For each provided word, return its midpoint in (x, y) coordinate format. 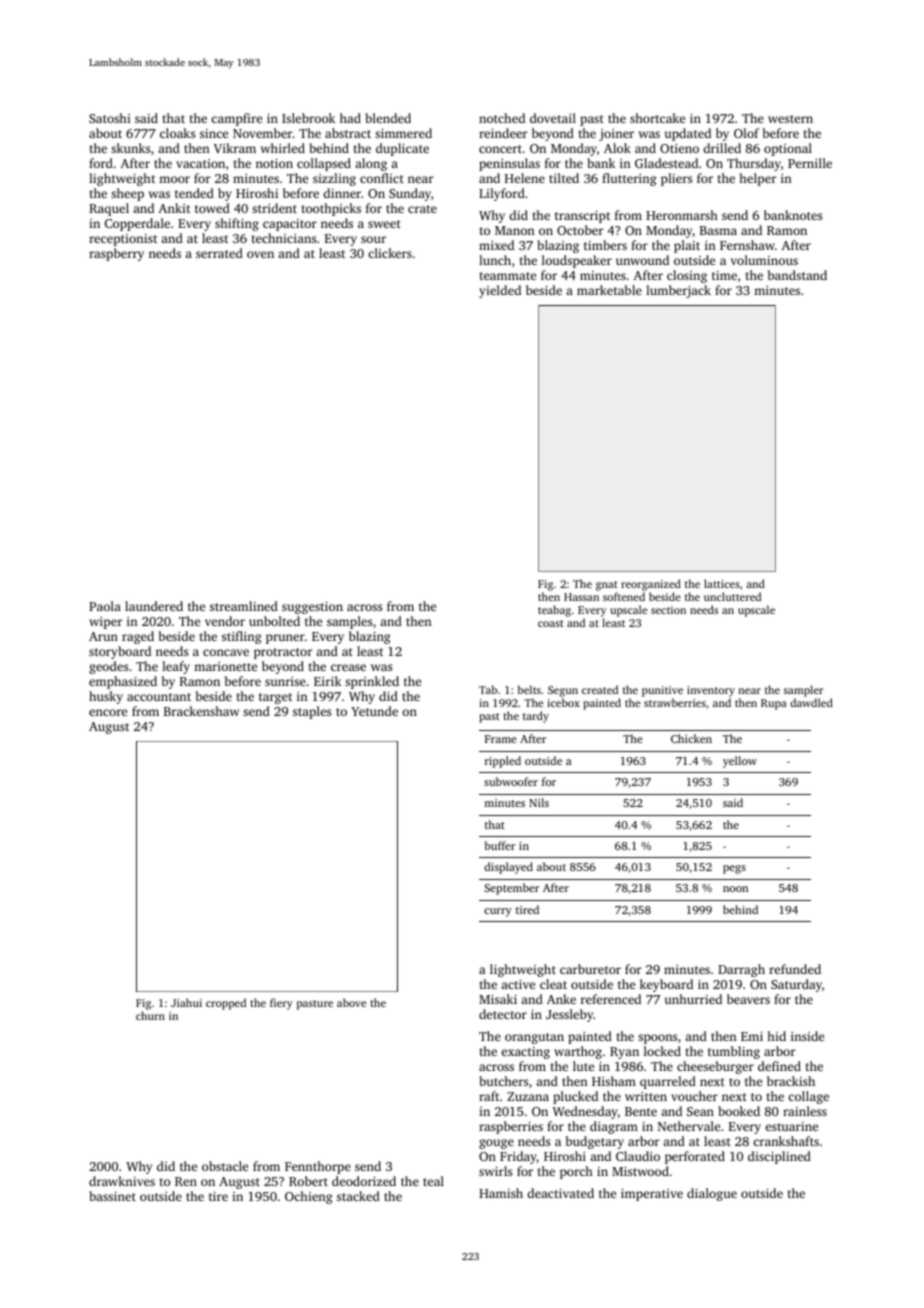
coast (551, 623)
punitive (662, 691)
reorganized (651, 585)
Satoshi (110, 118)
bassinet (112, 1196)
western (790, 119)
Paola (105, 606)
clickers (390, 253)
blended (388, 118)
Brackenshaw (201, 711)
